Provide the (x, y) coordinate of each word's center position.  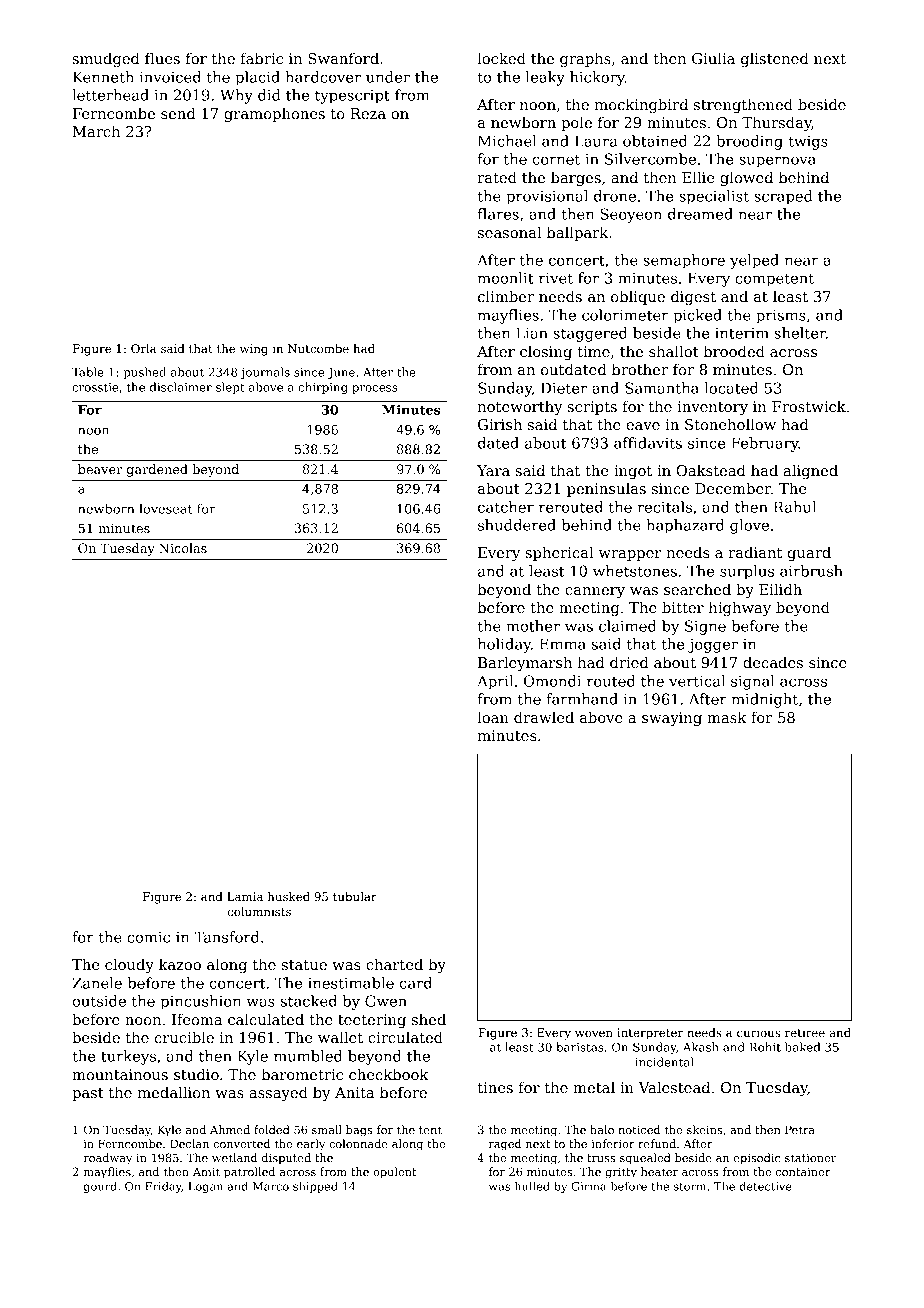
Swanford (343, 58)
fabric (262, 58)
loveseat (166, 508)
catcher (506, 507)
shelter (800, 333)
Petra (800, 1129)
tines (495, 1087)
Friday (163, 1187)
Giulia (713, 58)
